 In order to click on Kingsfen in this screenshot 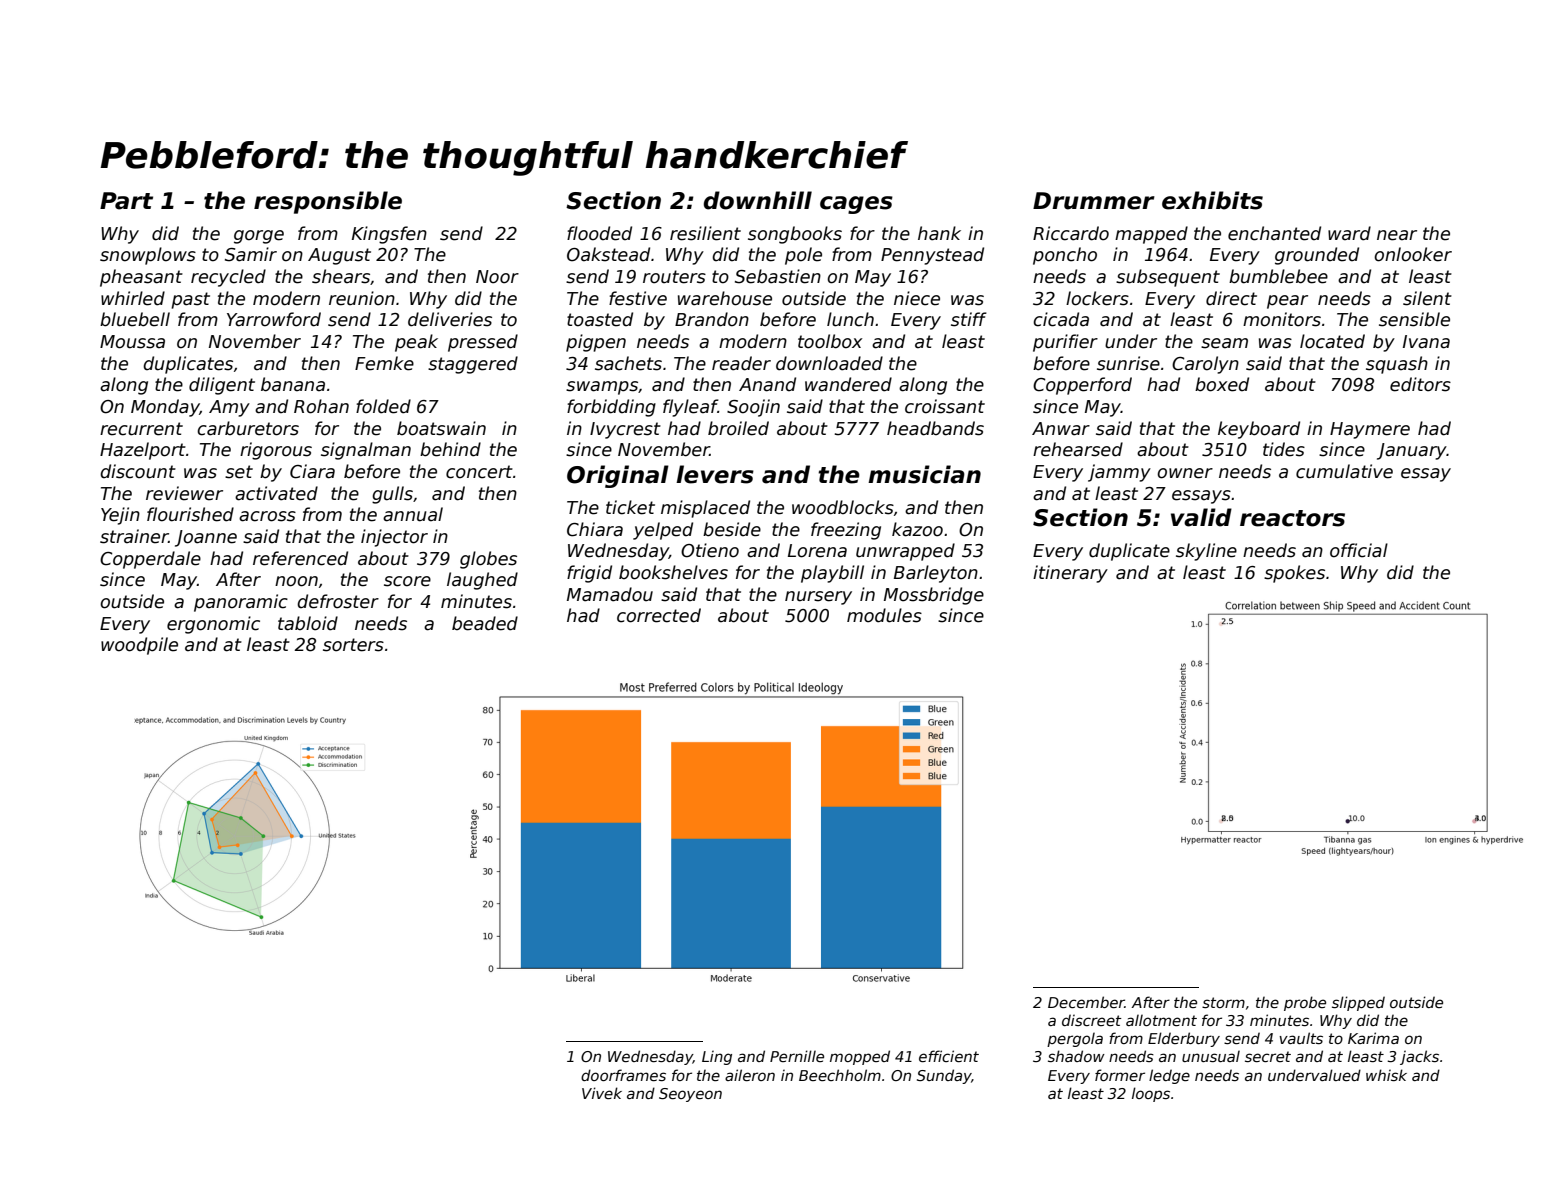, I will do `click(389, 235)`.
